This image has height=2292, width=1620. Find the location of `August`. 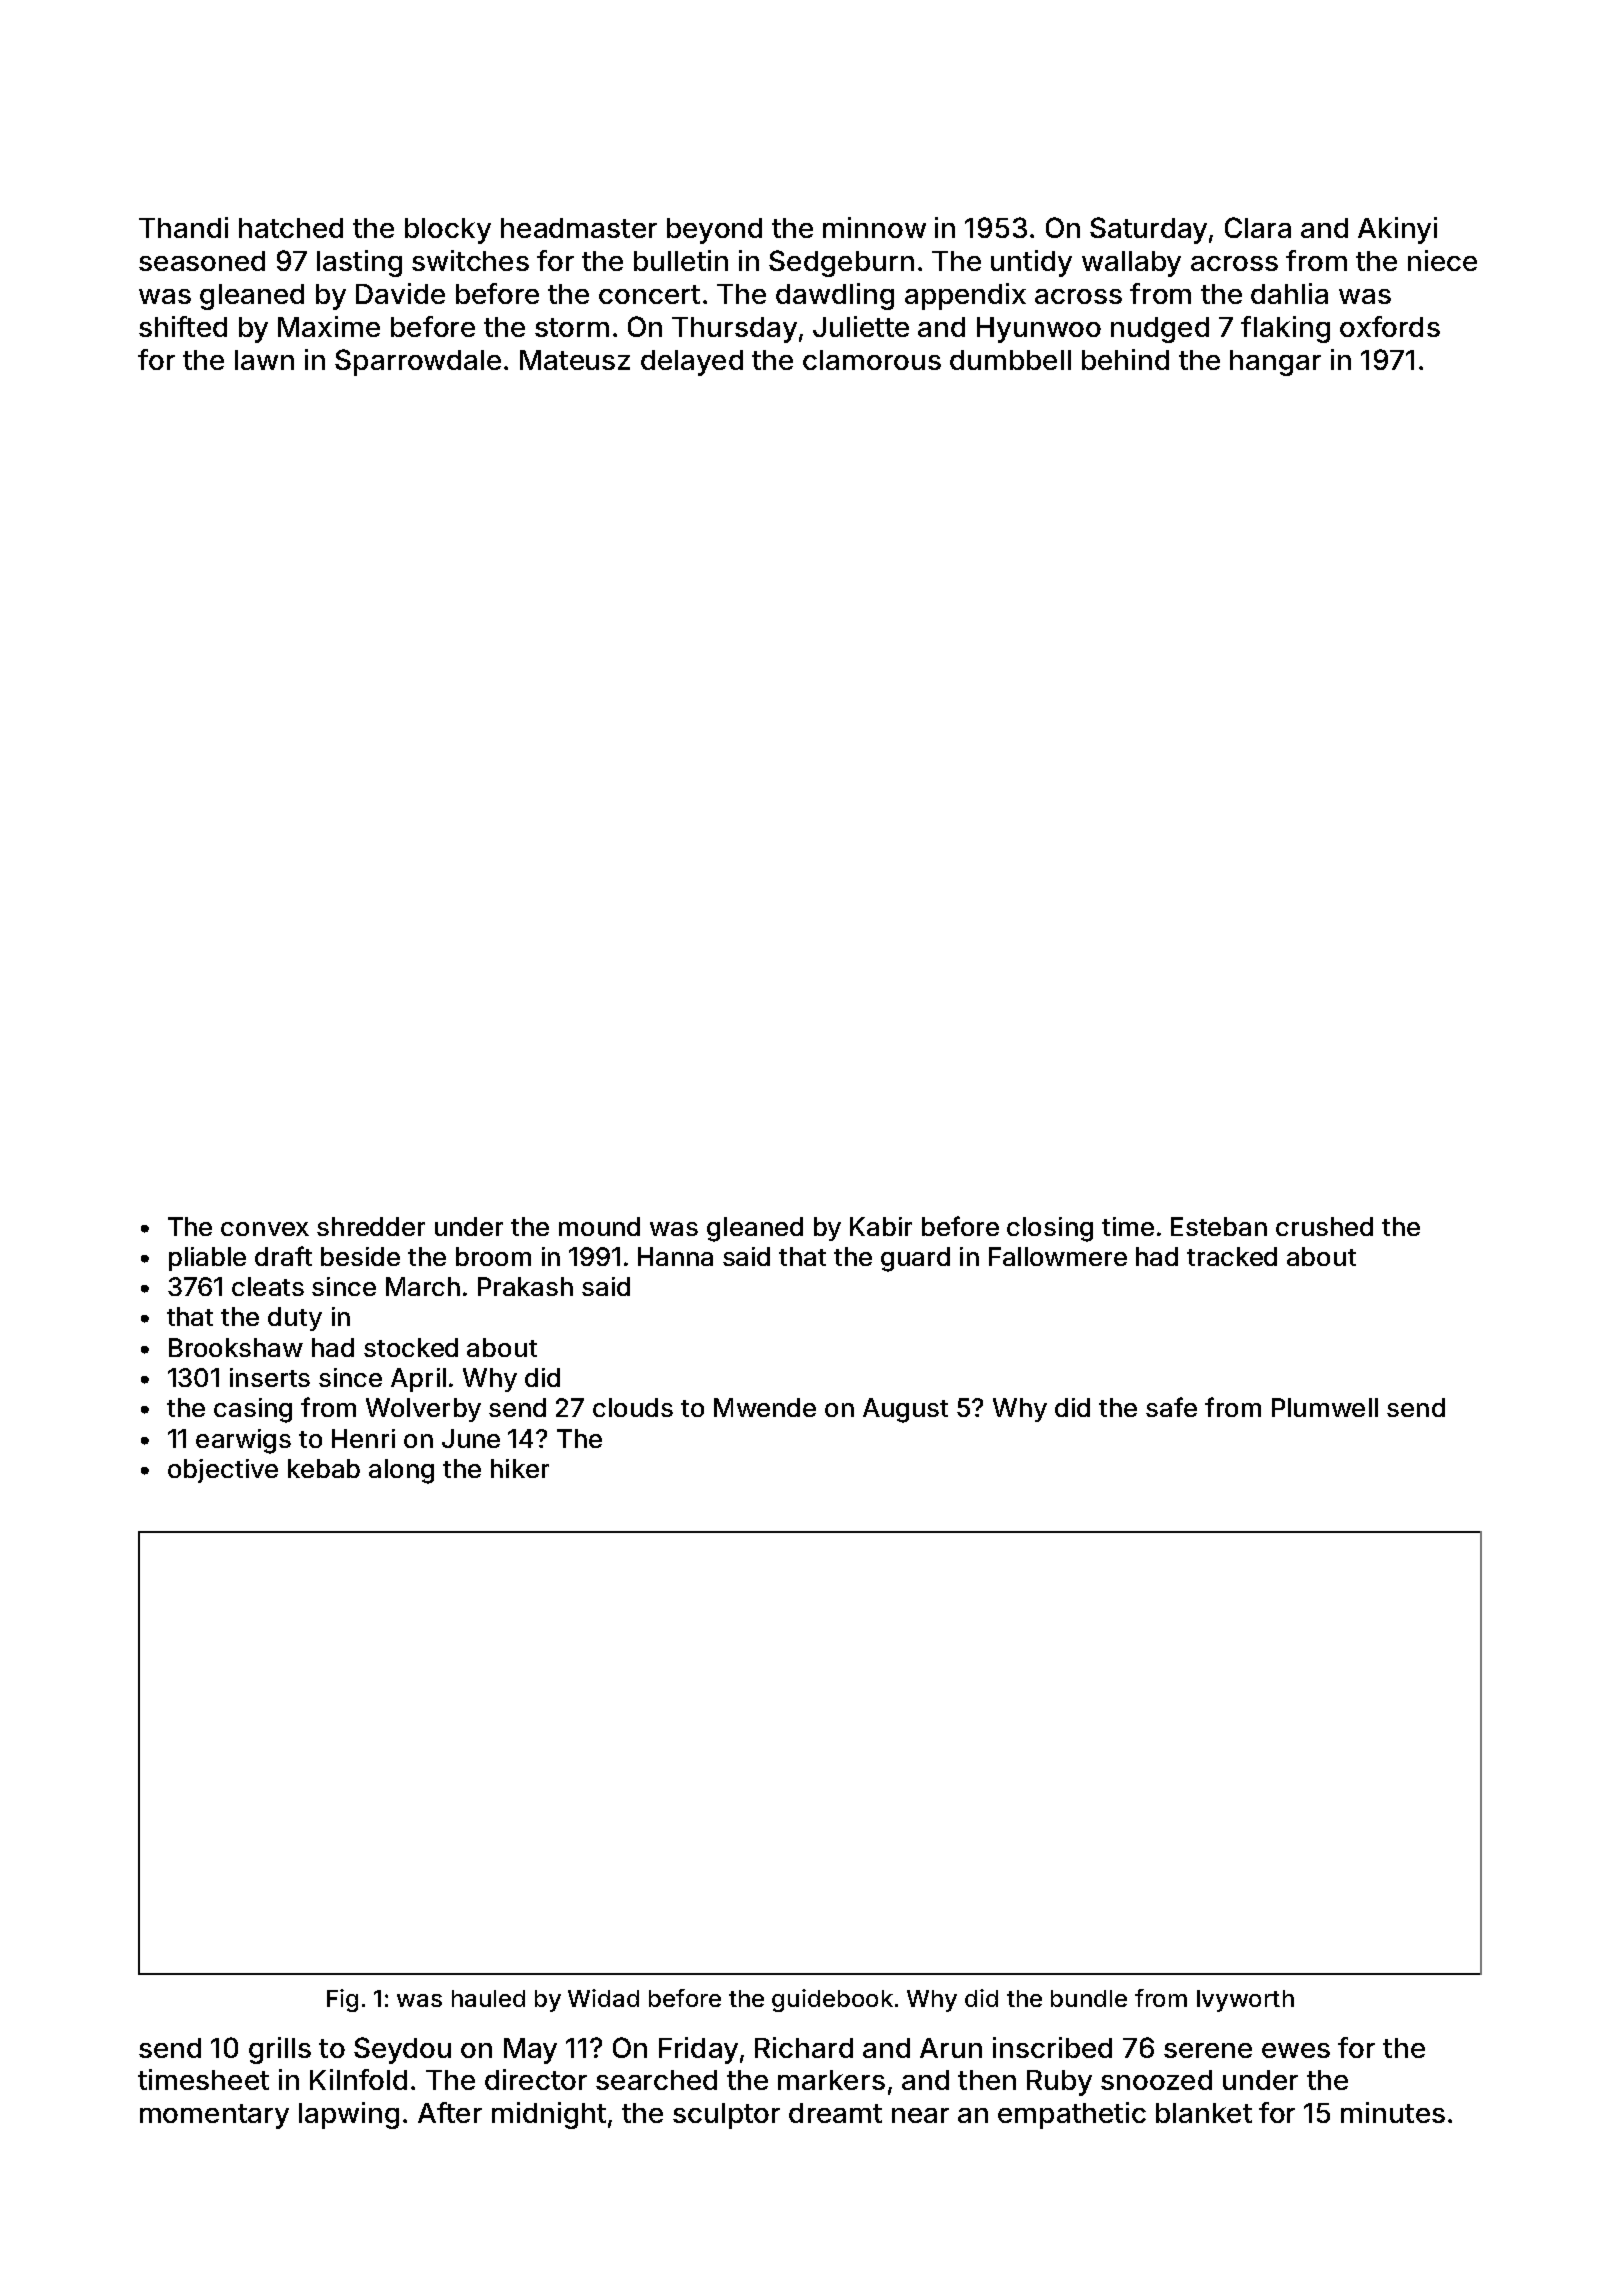

August is located at coordinates (905, 1410).
